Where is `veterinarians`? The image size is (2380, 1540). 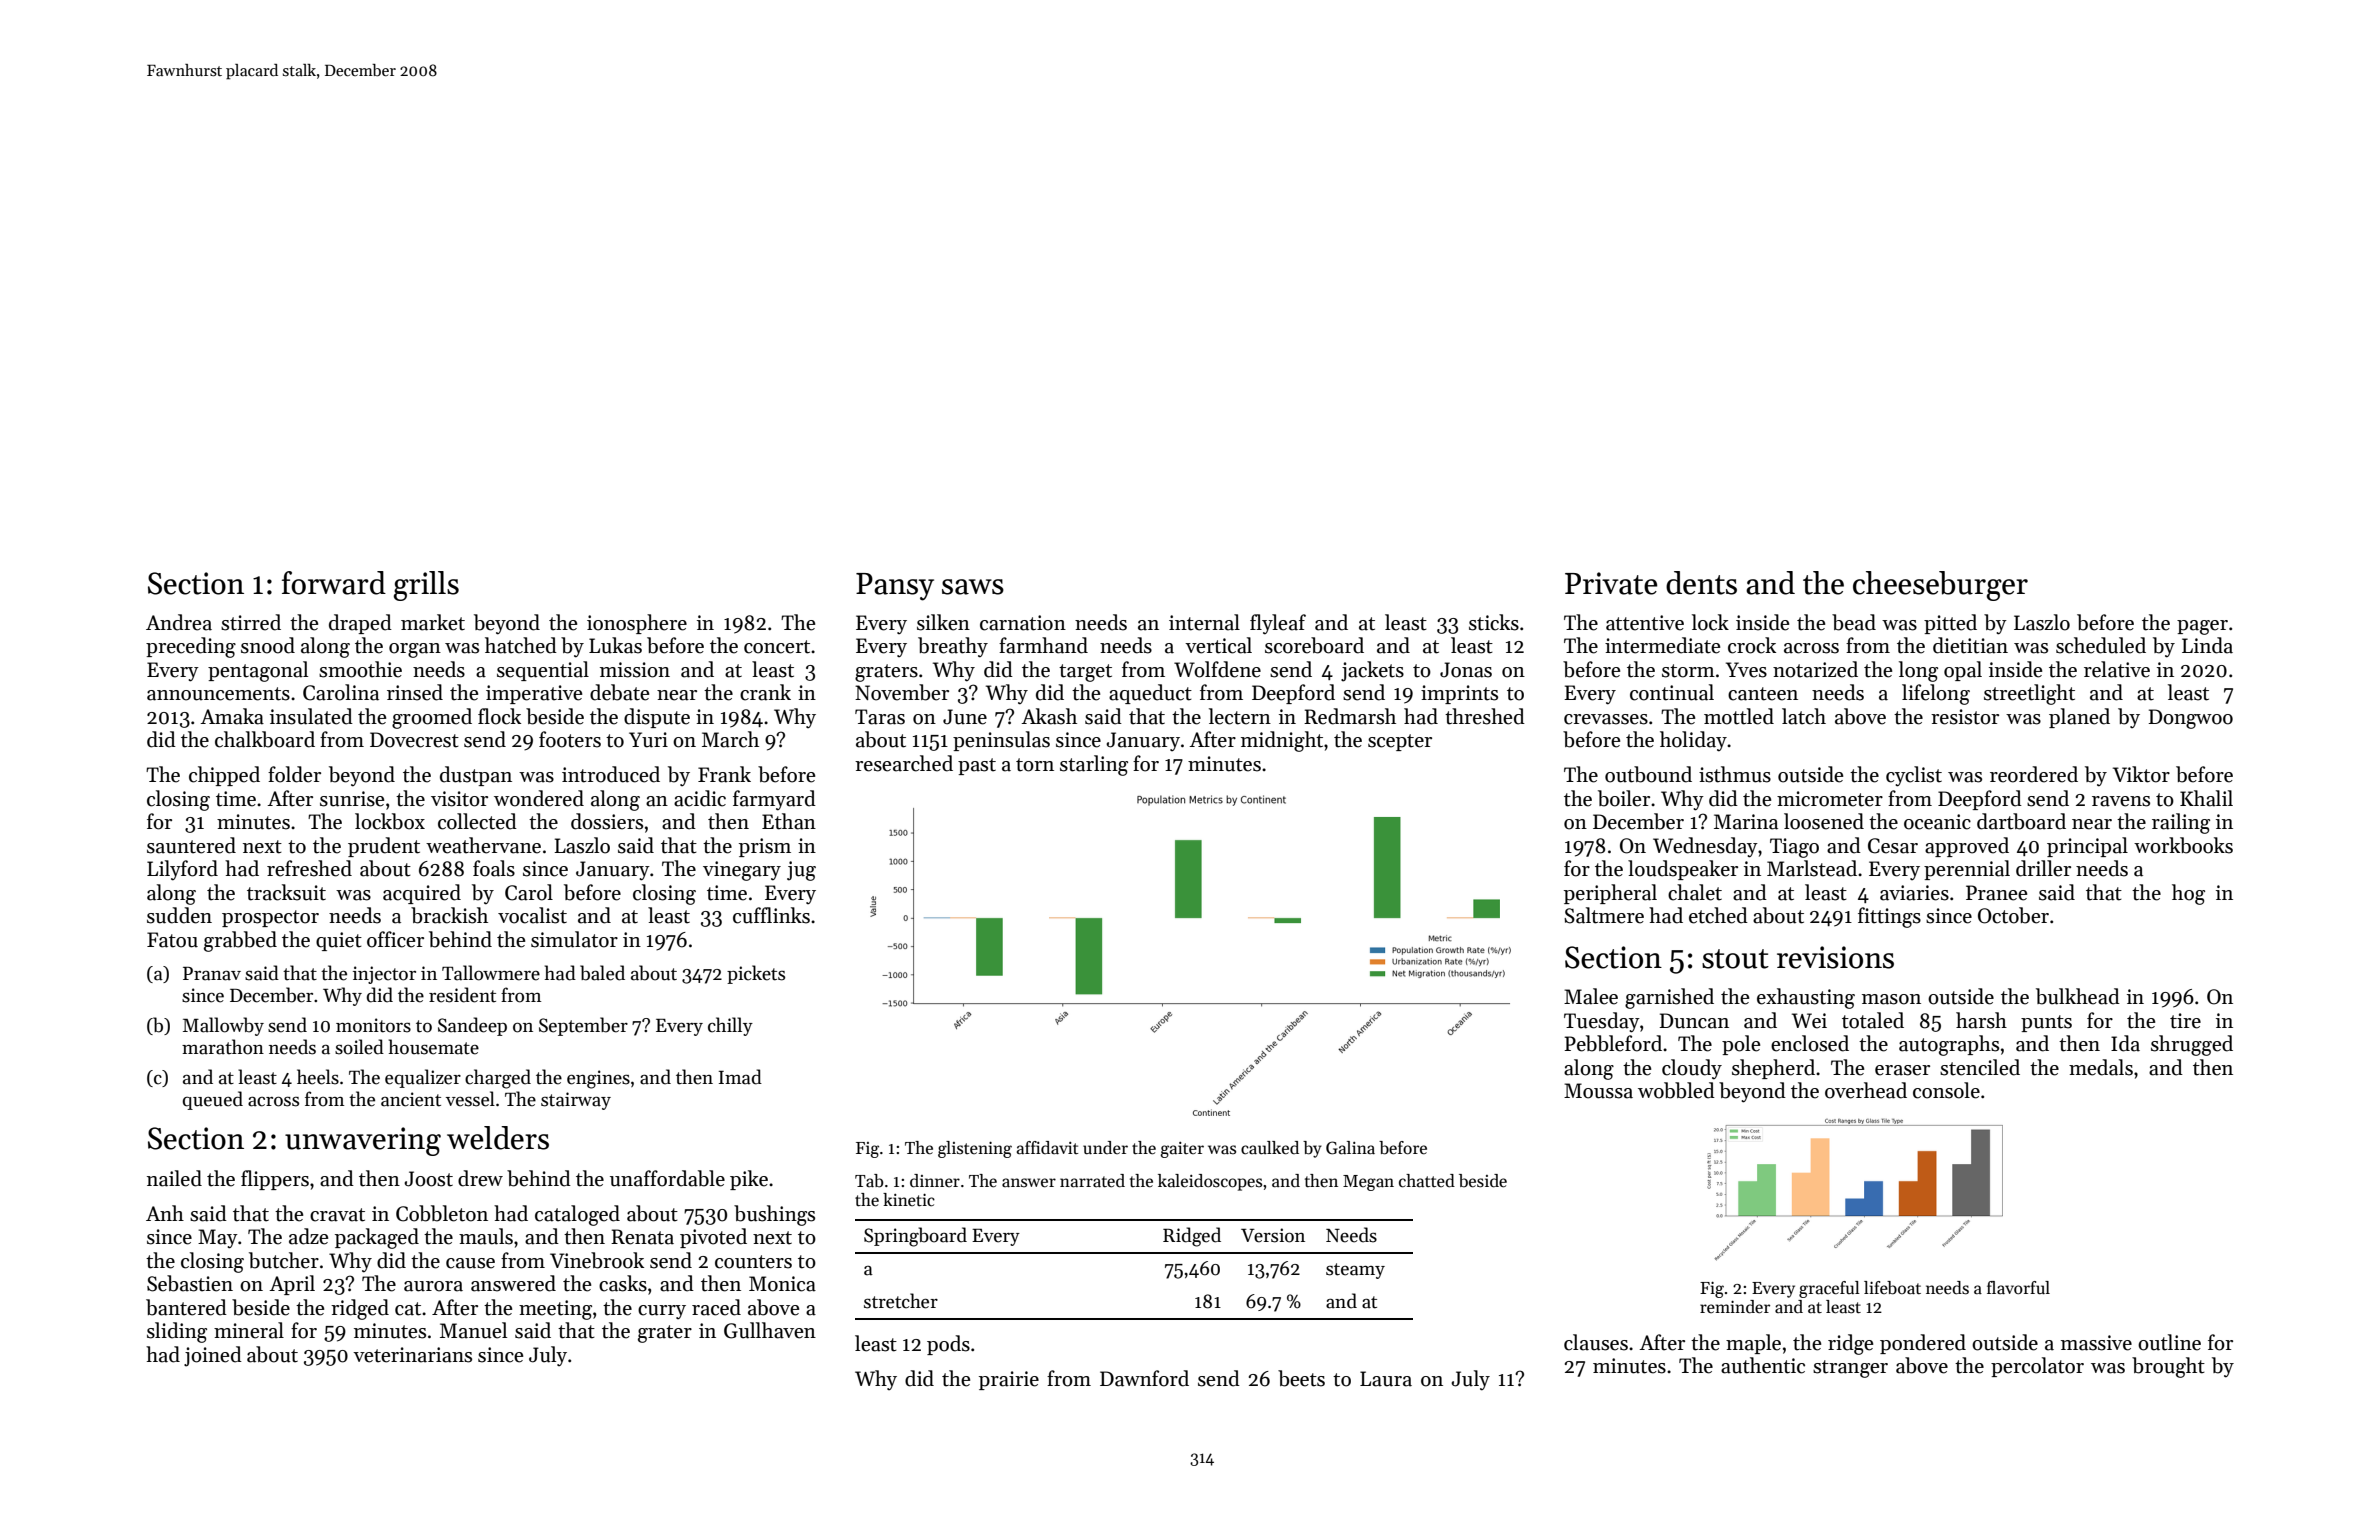 veterinarians is located at coordinates (412, 1355).
